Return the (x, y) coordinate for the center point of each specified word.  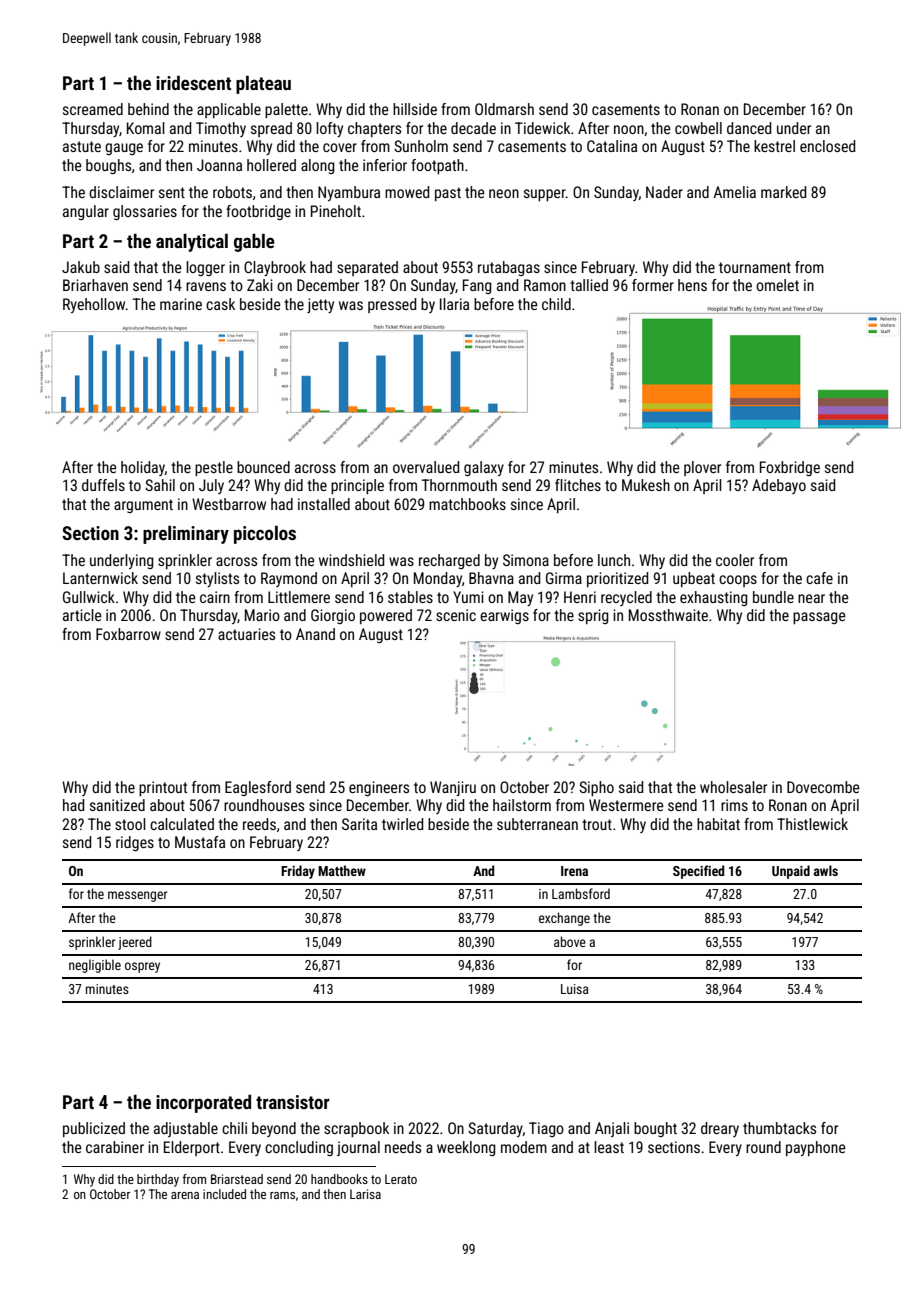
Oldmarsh (504, 109)
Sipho (596, 788)
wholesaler (733, 787)
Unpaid (791, 872)
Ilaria (454, 304)
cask (220, 304)
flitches (578, 485)
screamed (93, 109)
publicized (94, 1129)
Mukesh (646, 485)
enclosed (827, 146)
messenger (137, 896)
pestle (214, 468)
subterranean (537, 824)
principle (357, 486)
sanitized (117, 805)
